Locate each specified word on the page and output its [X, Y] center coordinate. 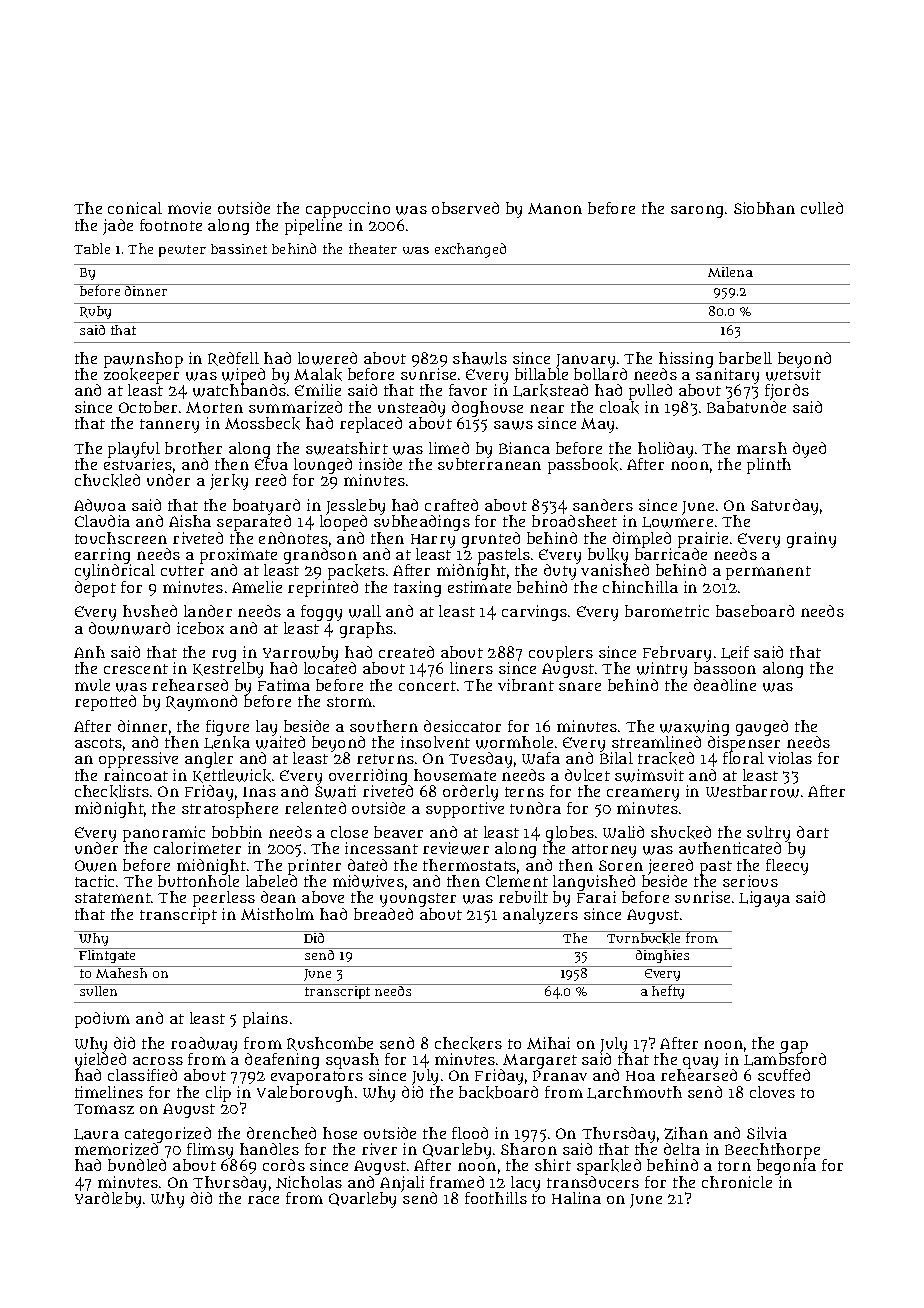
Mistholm [277, 914]
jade [118, 227]
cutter [182, 571]
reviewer [456, 848]
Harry [433, 541]
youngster [418, 900]
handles [269, 1149]
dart [813, 832]
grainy [811, 540]
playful [134, 450]
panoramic [164, 834]
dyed [809, 450]
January [585, 361]
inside [380, 464]
